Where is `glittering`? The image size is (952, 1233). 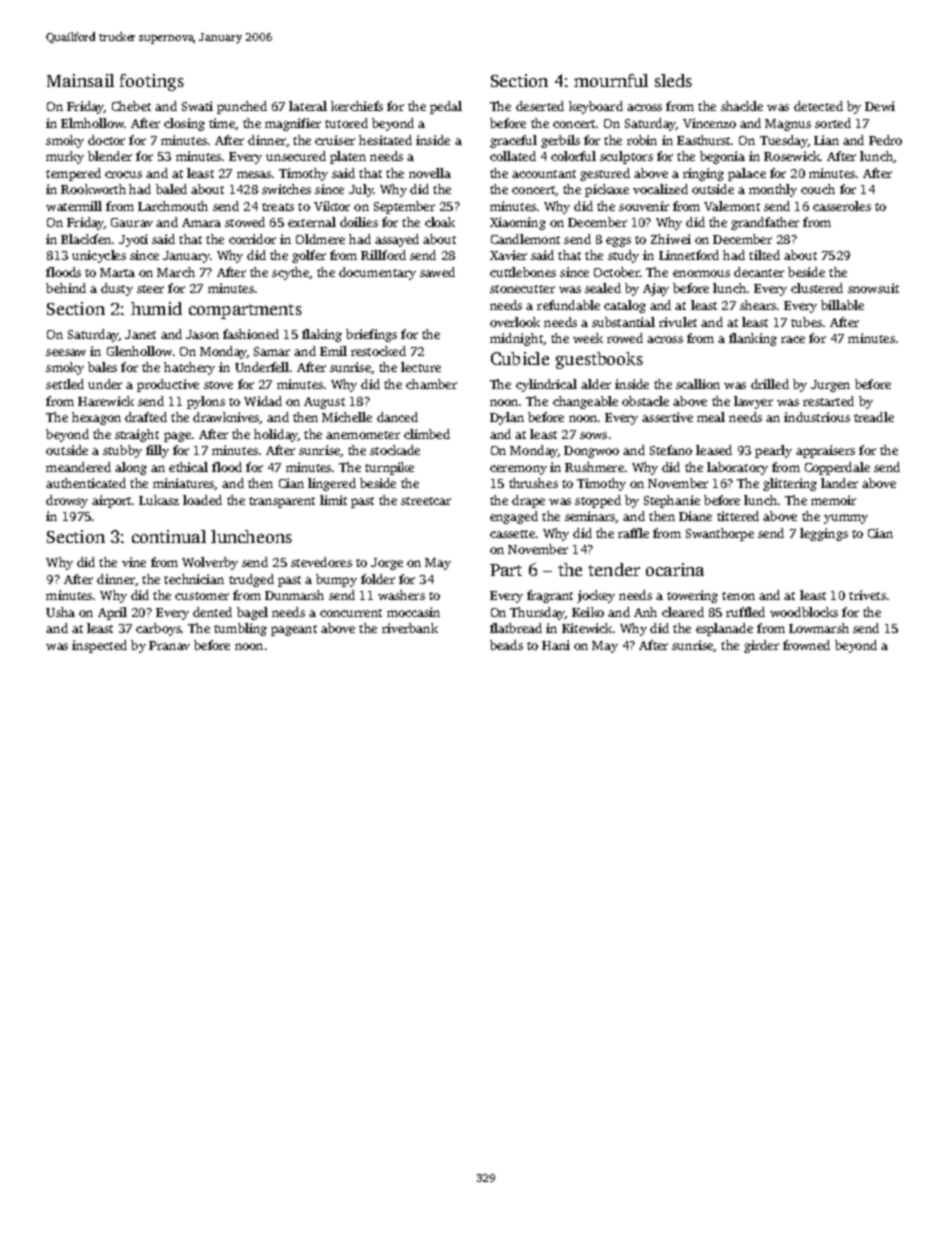
glittering is located at coordinates (790, 484).
